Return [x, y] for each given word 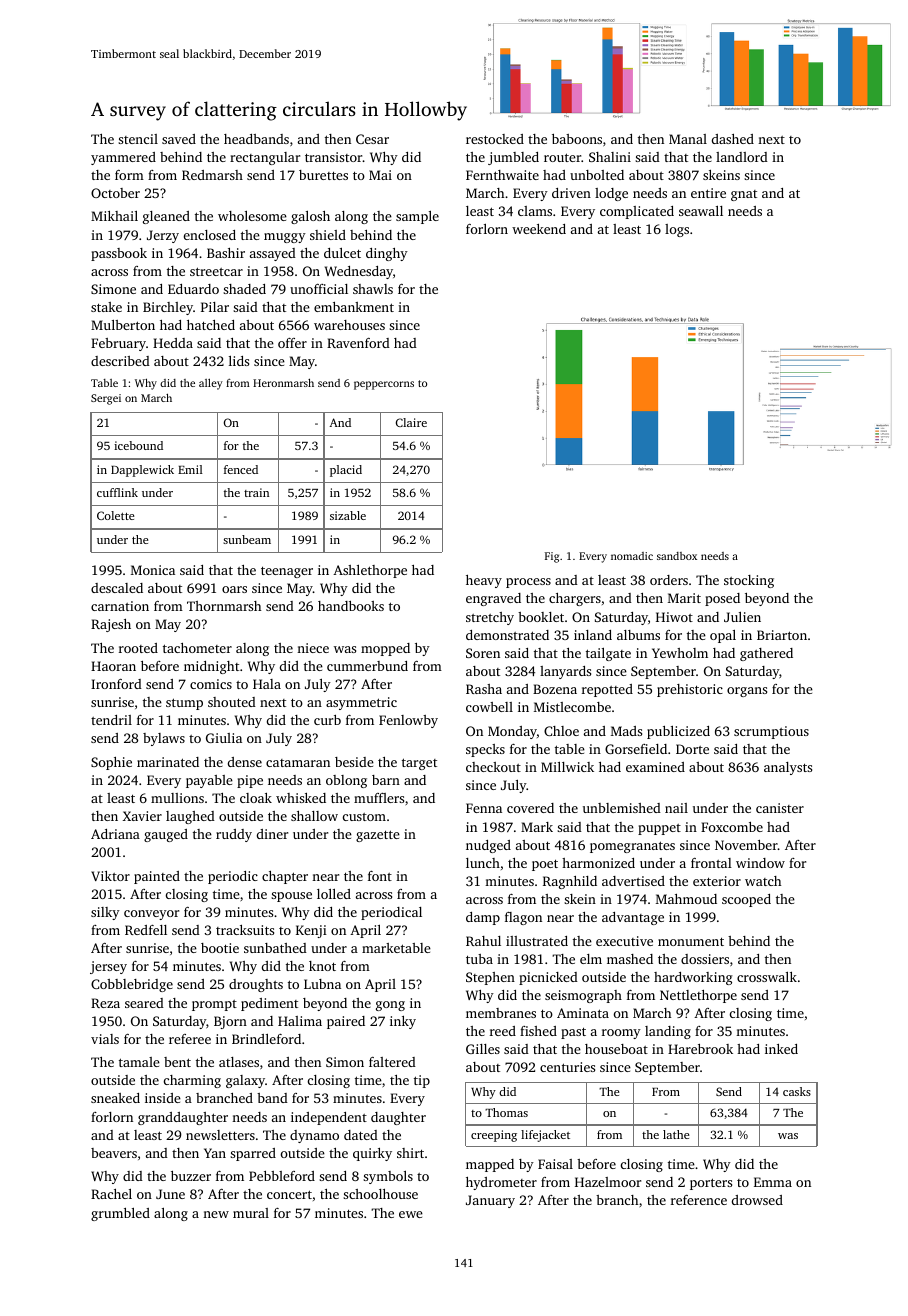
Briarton [782, 635]
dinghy [387, 254]
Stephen [490, 978]
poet [545, 865]
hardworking [693, 978]
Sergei [106, 399]
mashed [630, 959]
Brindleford [266, 1039]
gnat [744, 195]
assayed [273, 254]
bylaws [164, 739]
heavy [484, 581]
